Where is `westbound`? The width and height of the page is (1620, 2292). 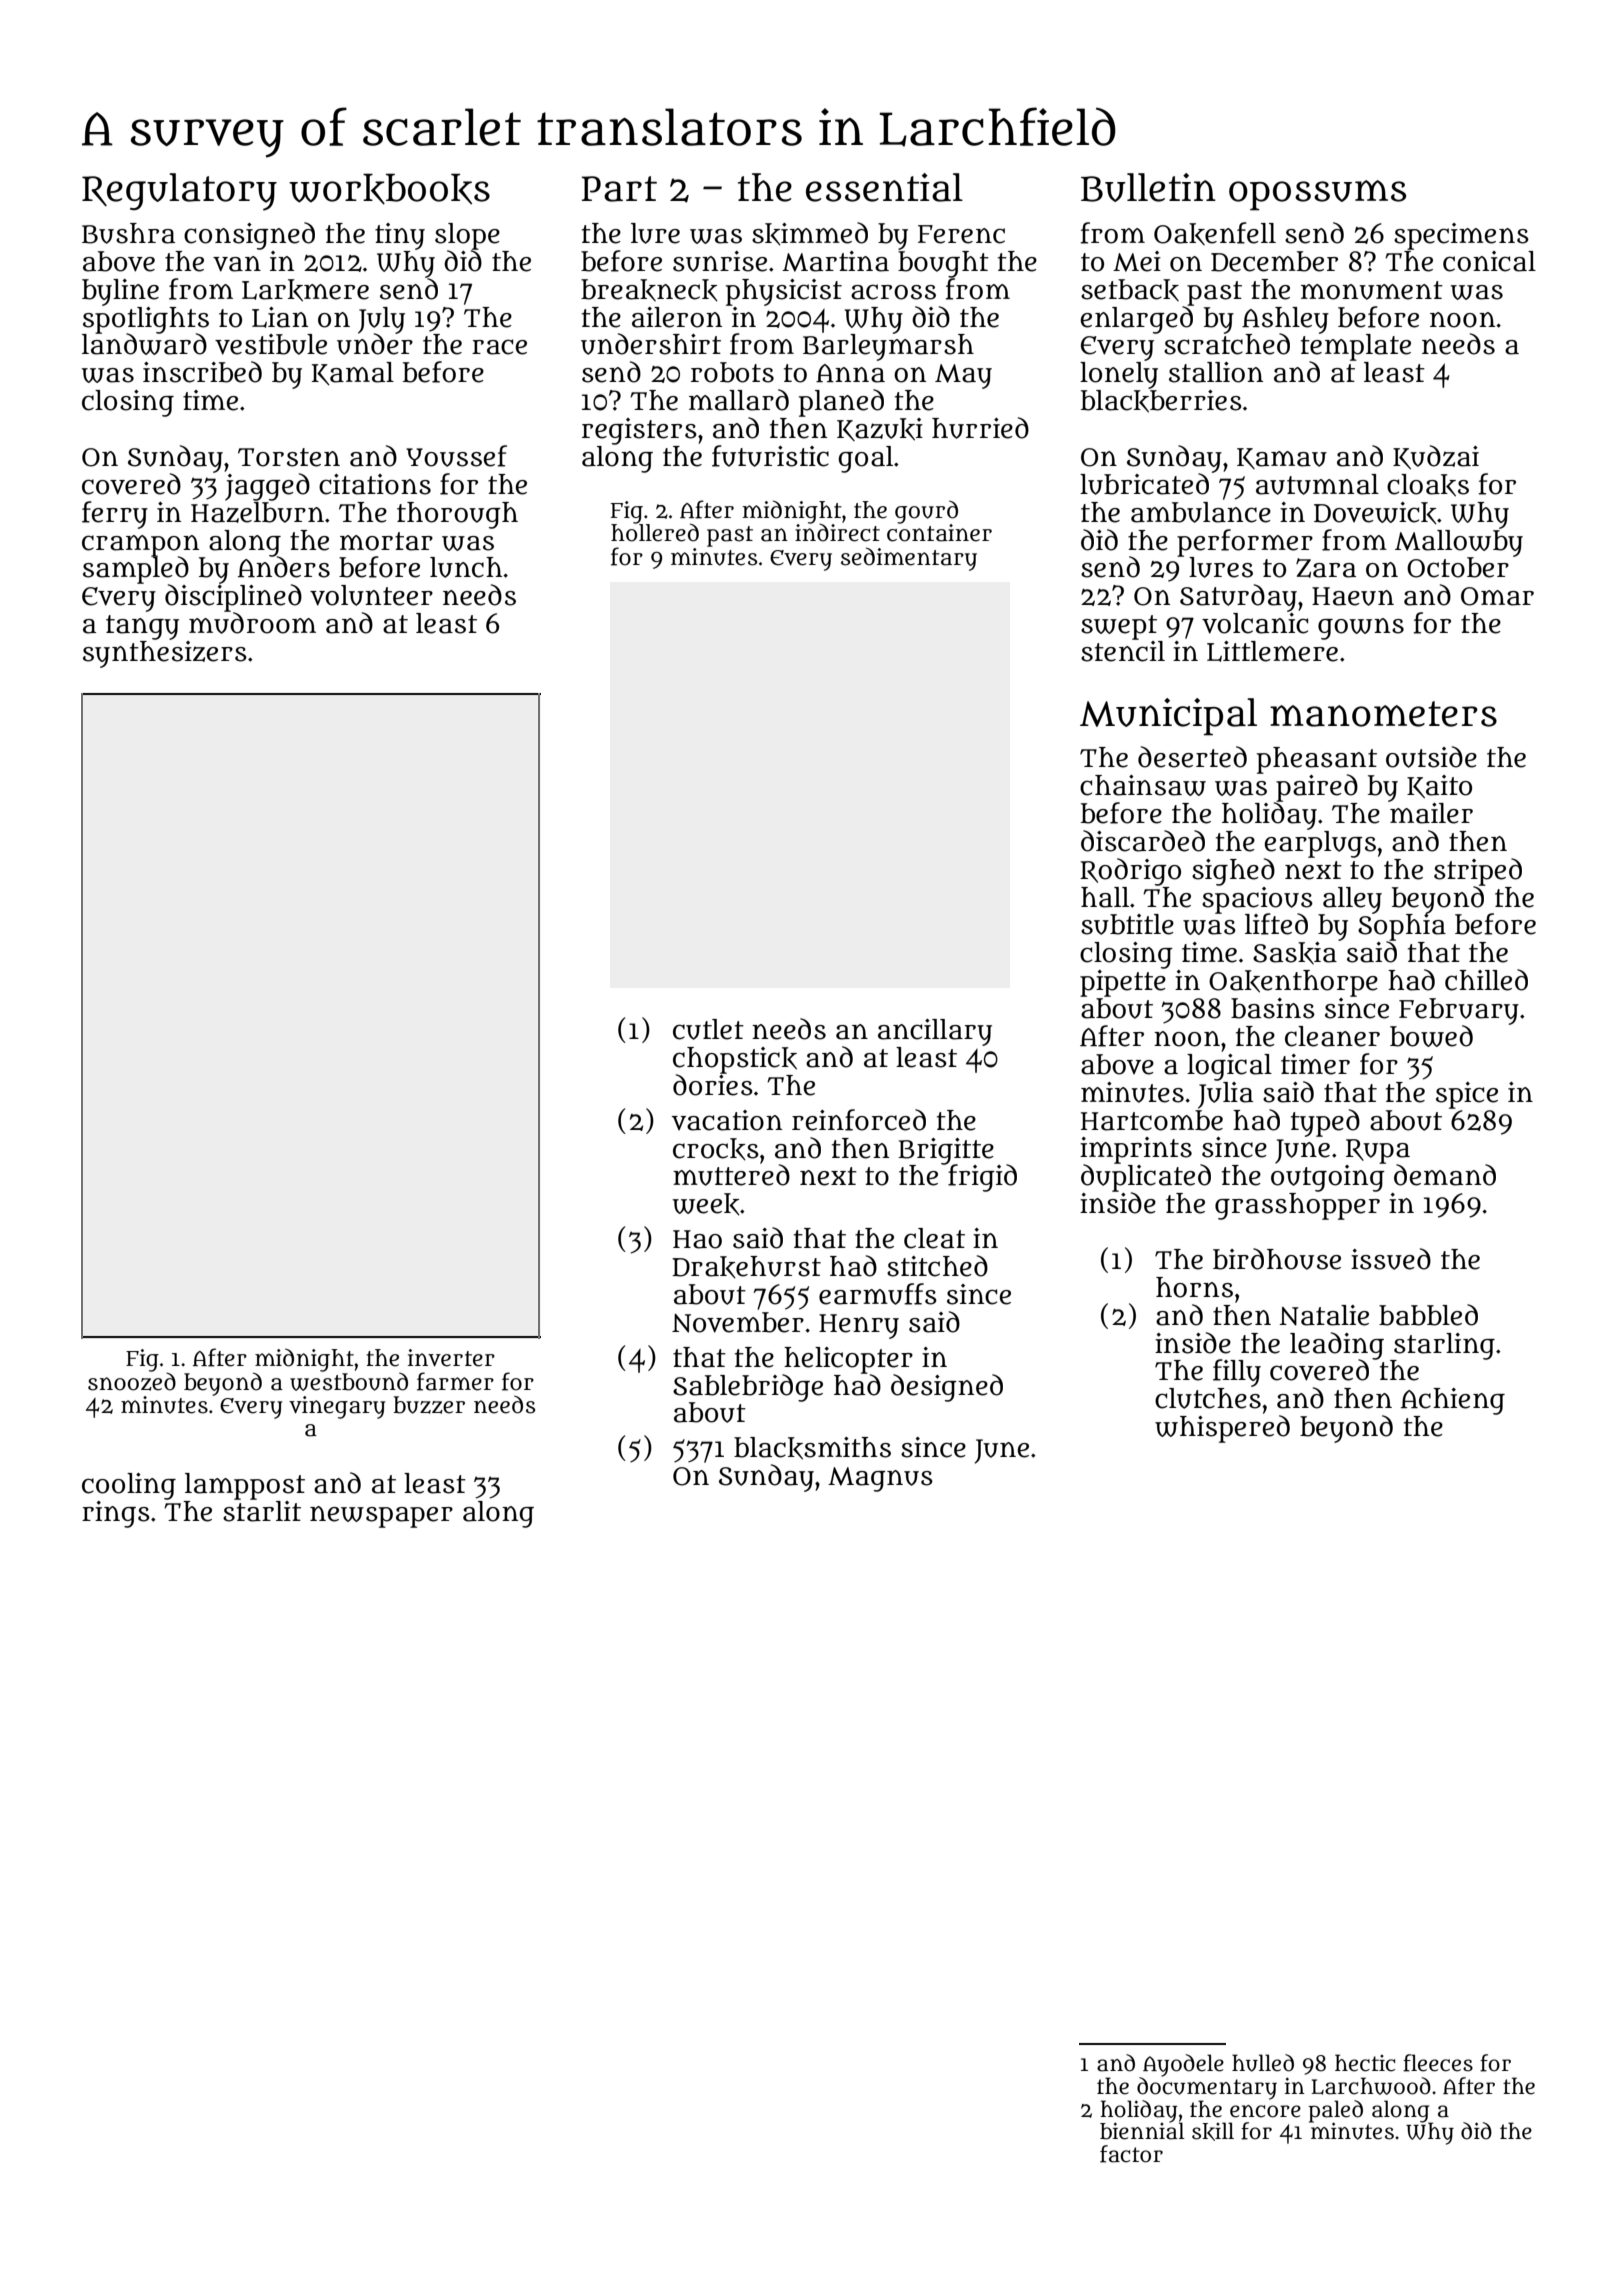 westbound is located at coordinates (349, 1381).
